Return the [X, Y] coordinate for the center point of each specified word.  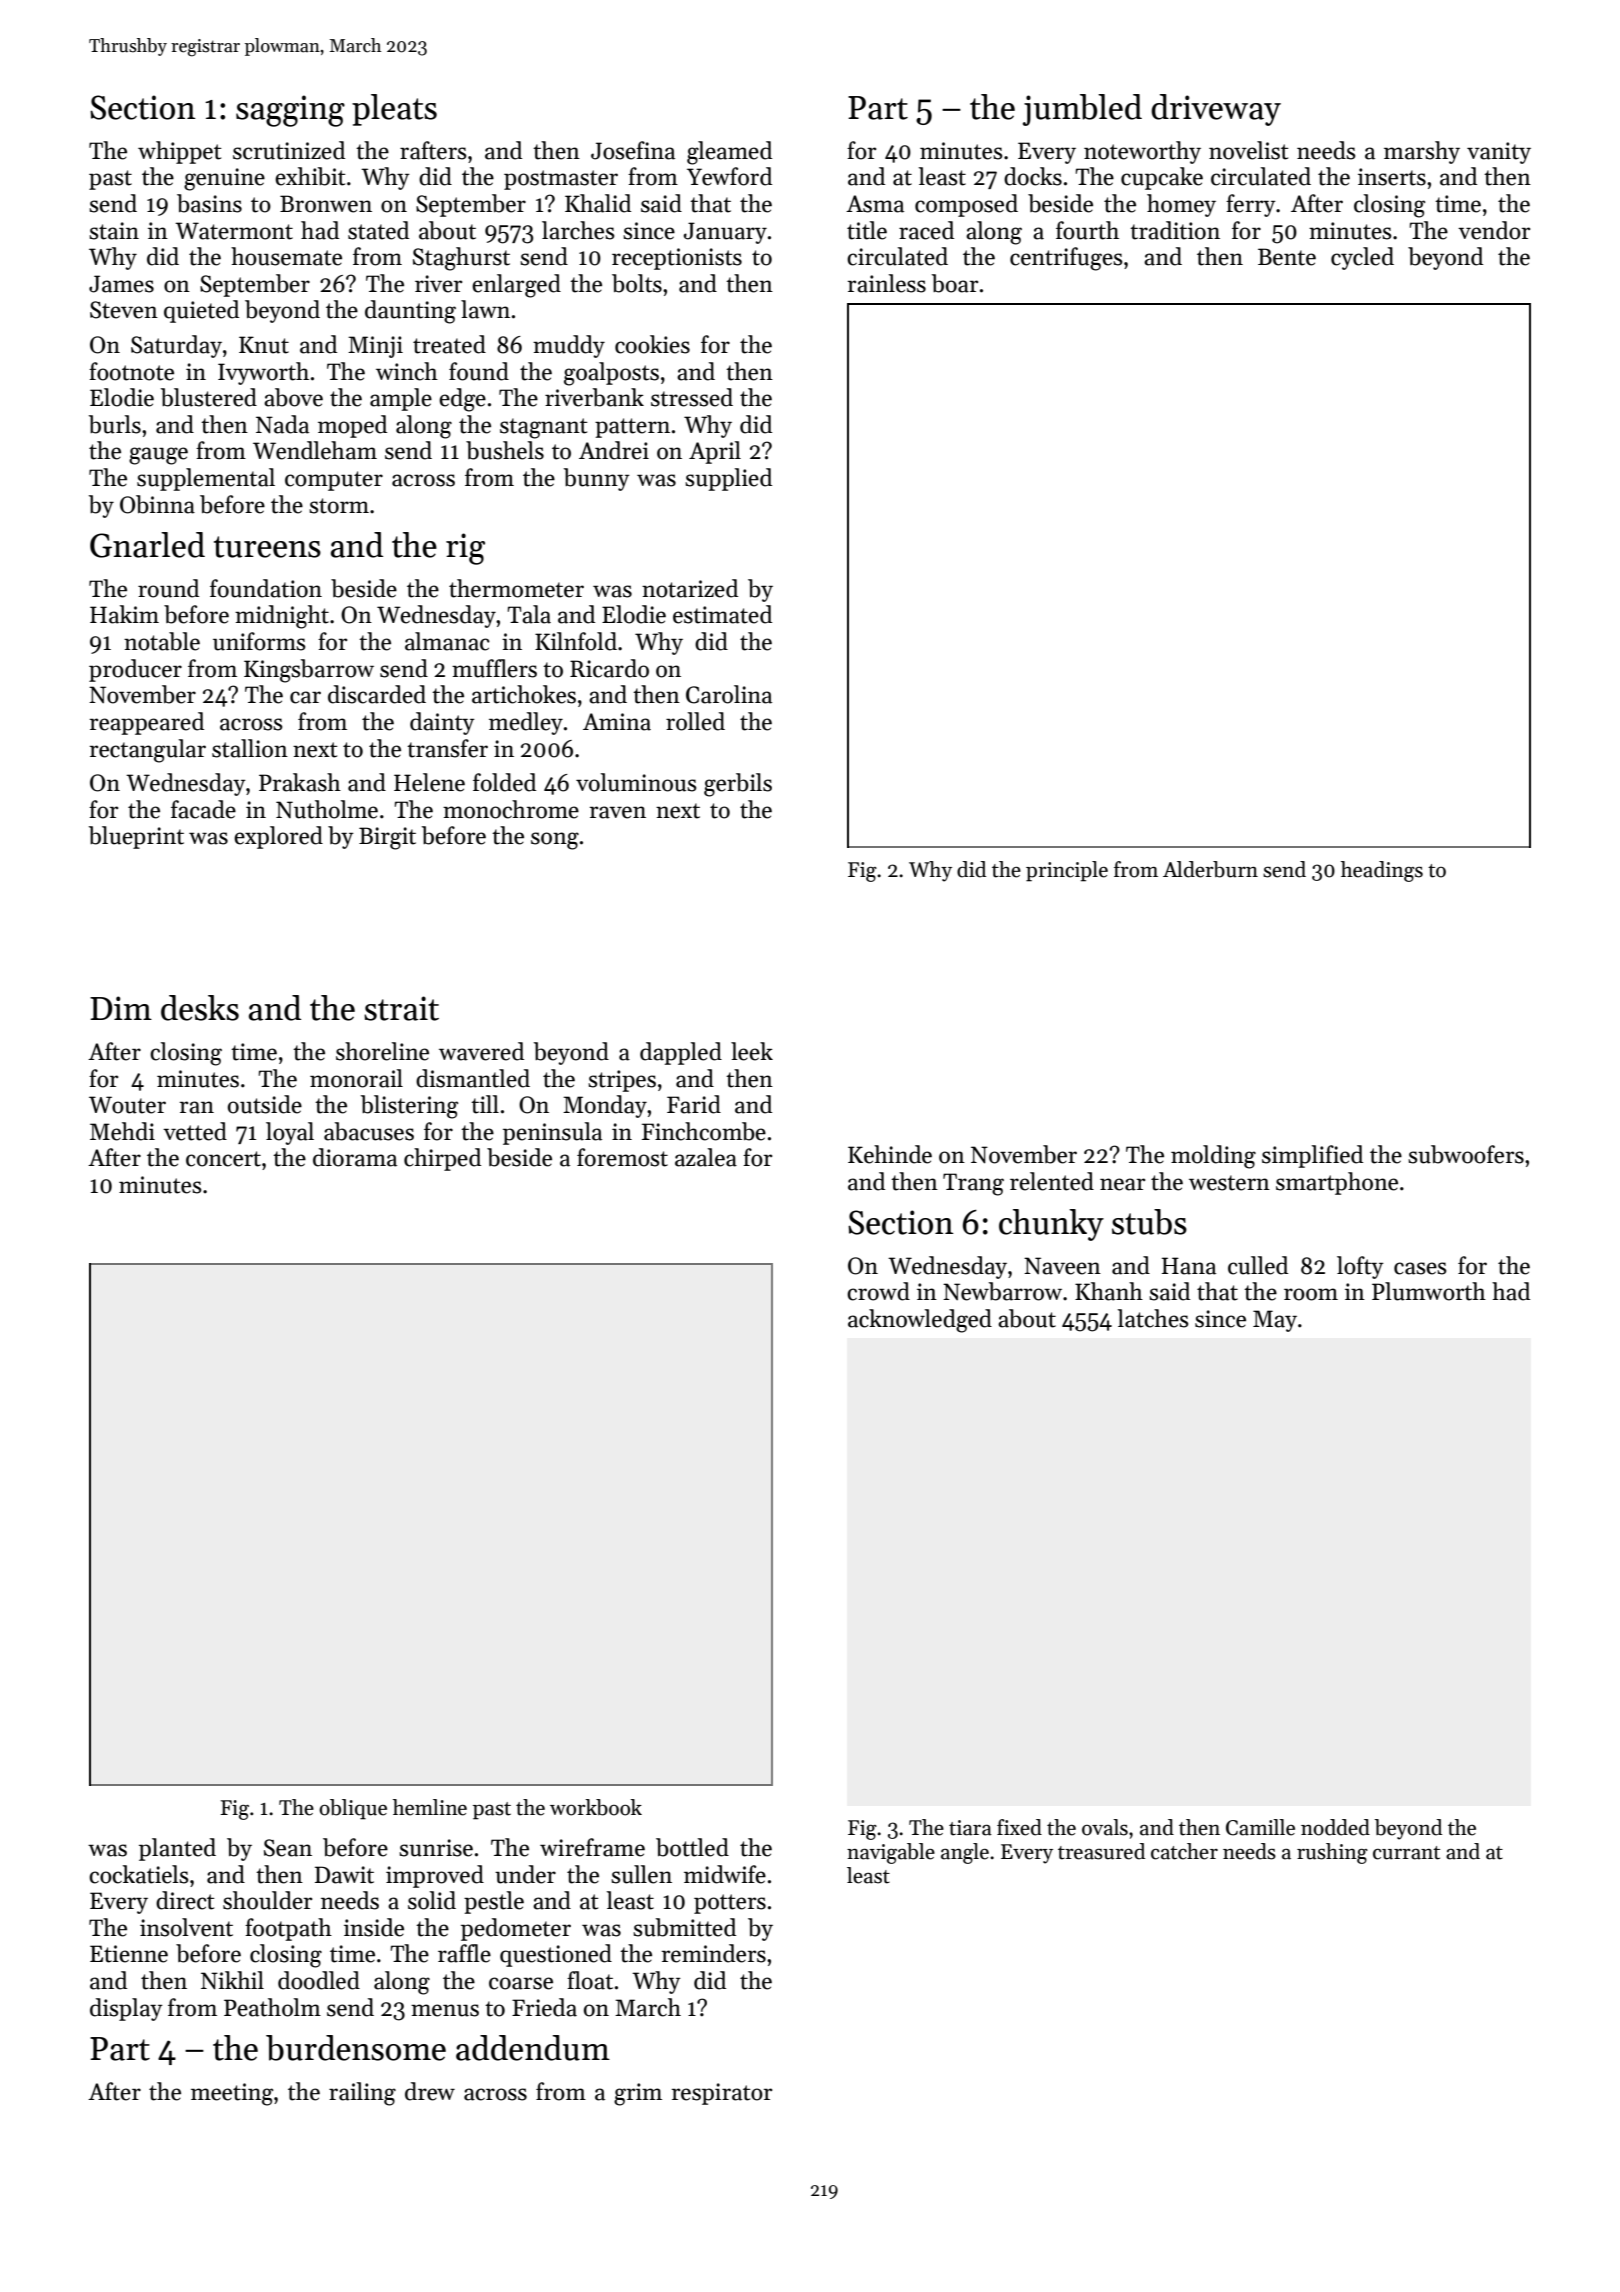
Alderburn [1210, 869]
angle [965, 1853]
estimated [722, 614]
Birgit [387, 838]
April [715, 452]
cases [1420, 1268]
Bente [1287, 257]
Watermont [234, 231]
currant [1406, 1853]
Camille [1260, 1827]
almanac [447, 641]
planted [177, 1849]
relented [1052, 1181]
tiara [970, 1828]
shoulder [267, 1900]
